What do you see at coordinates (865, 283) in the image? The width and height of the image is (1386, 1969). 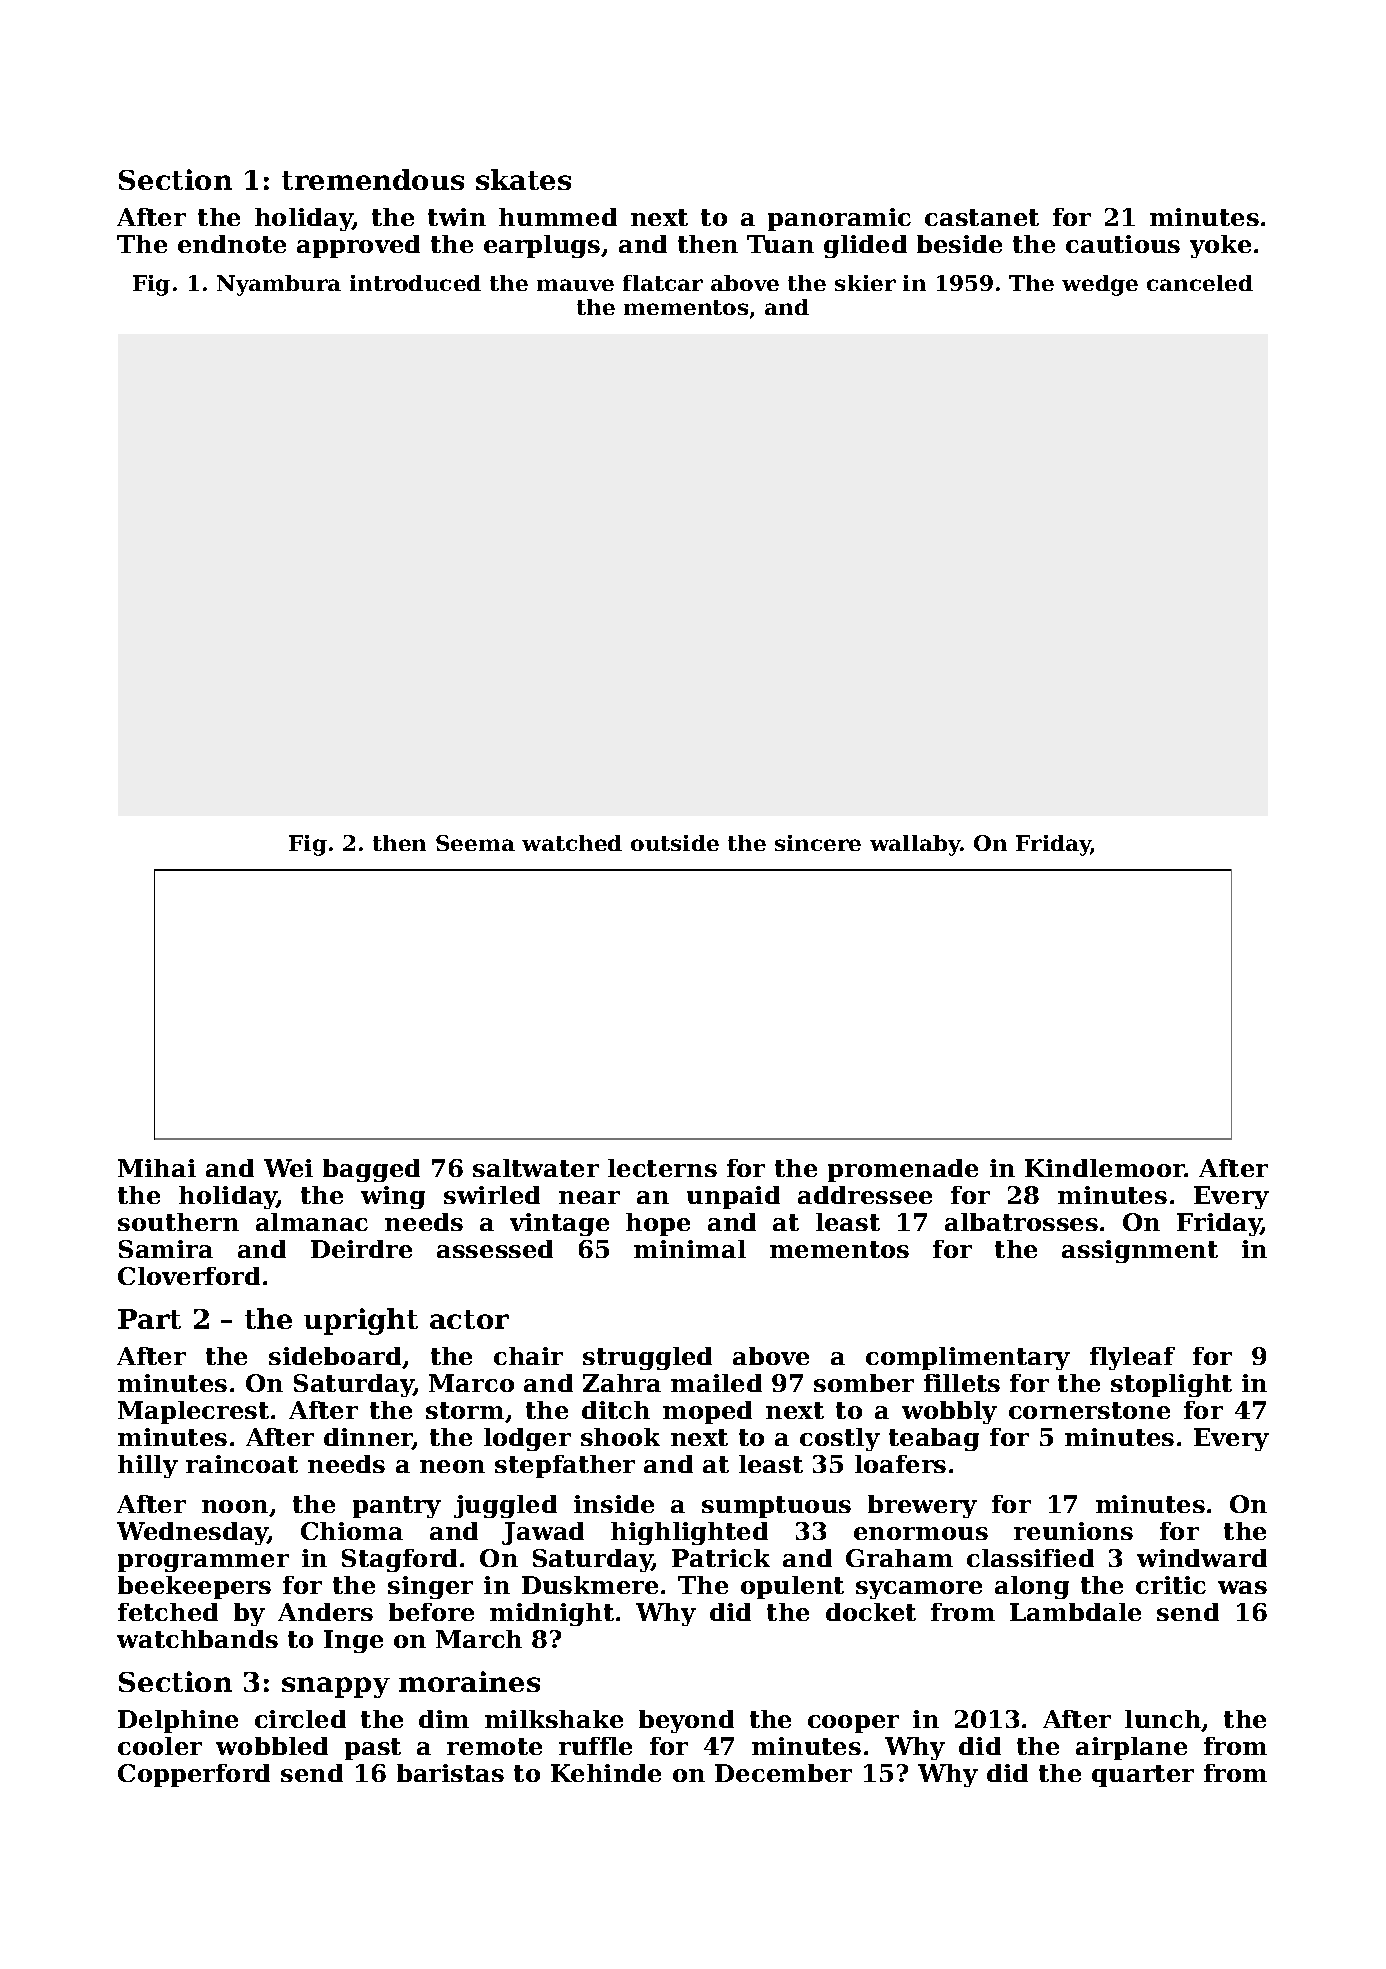 I see `skier` at bounding box center [865, 283].
